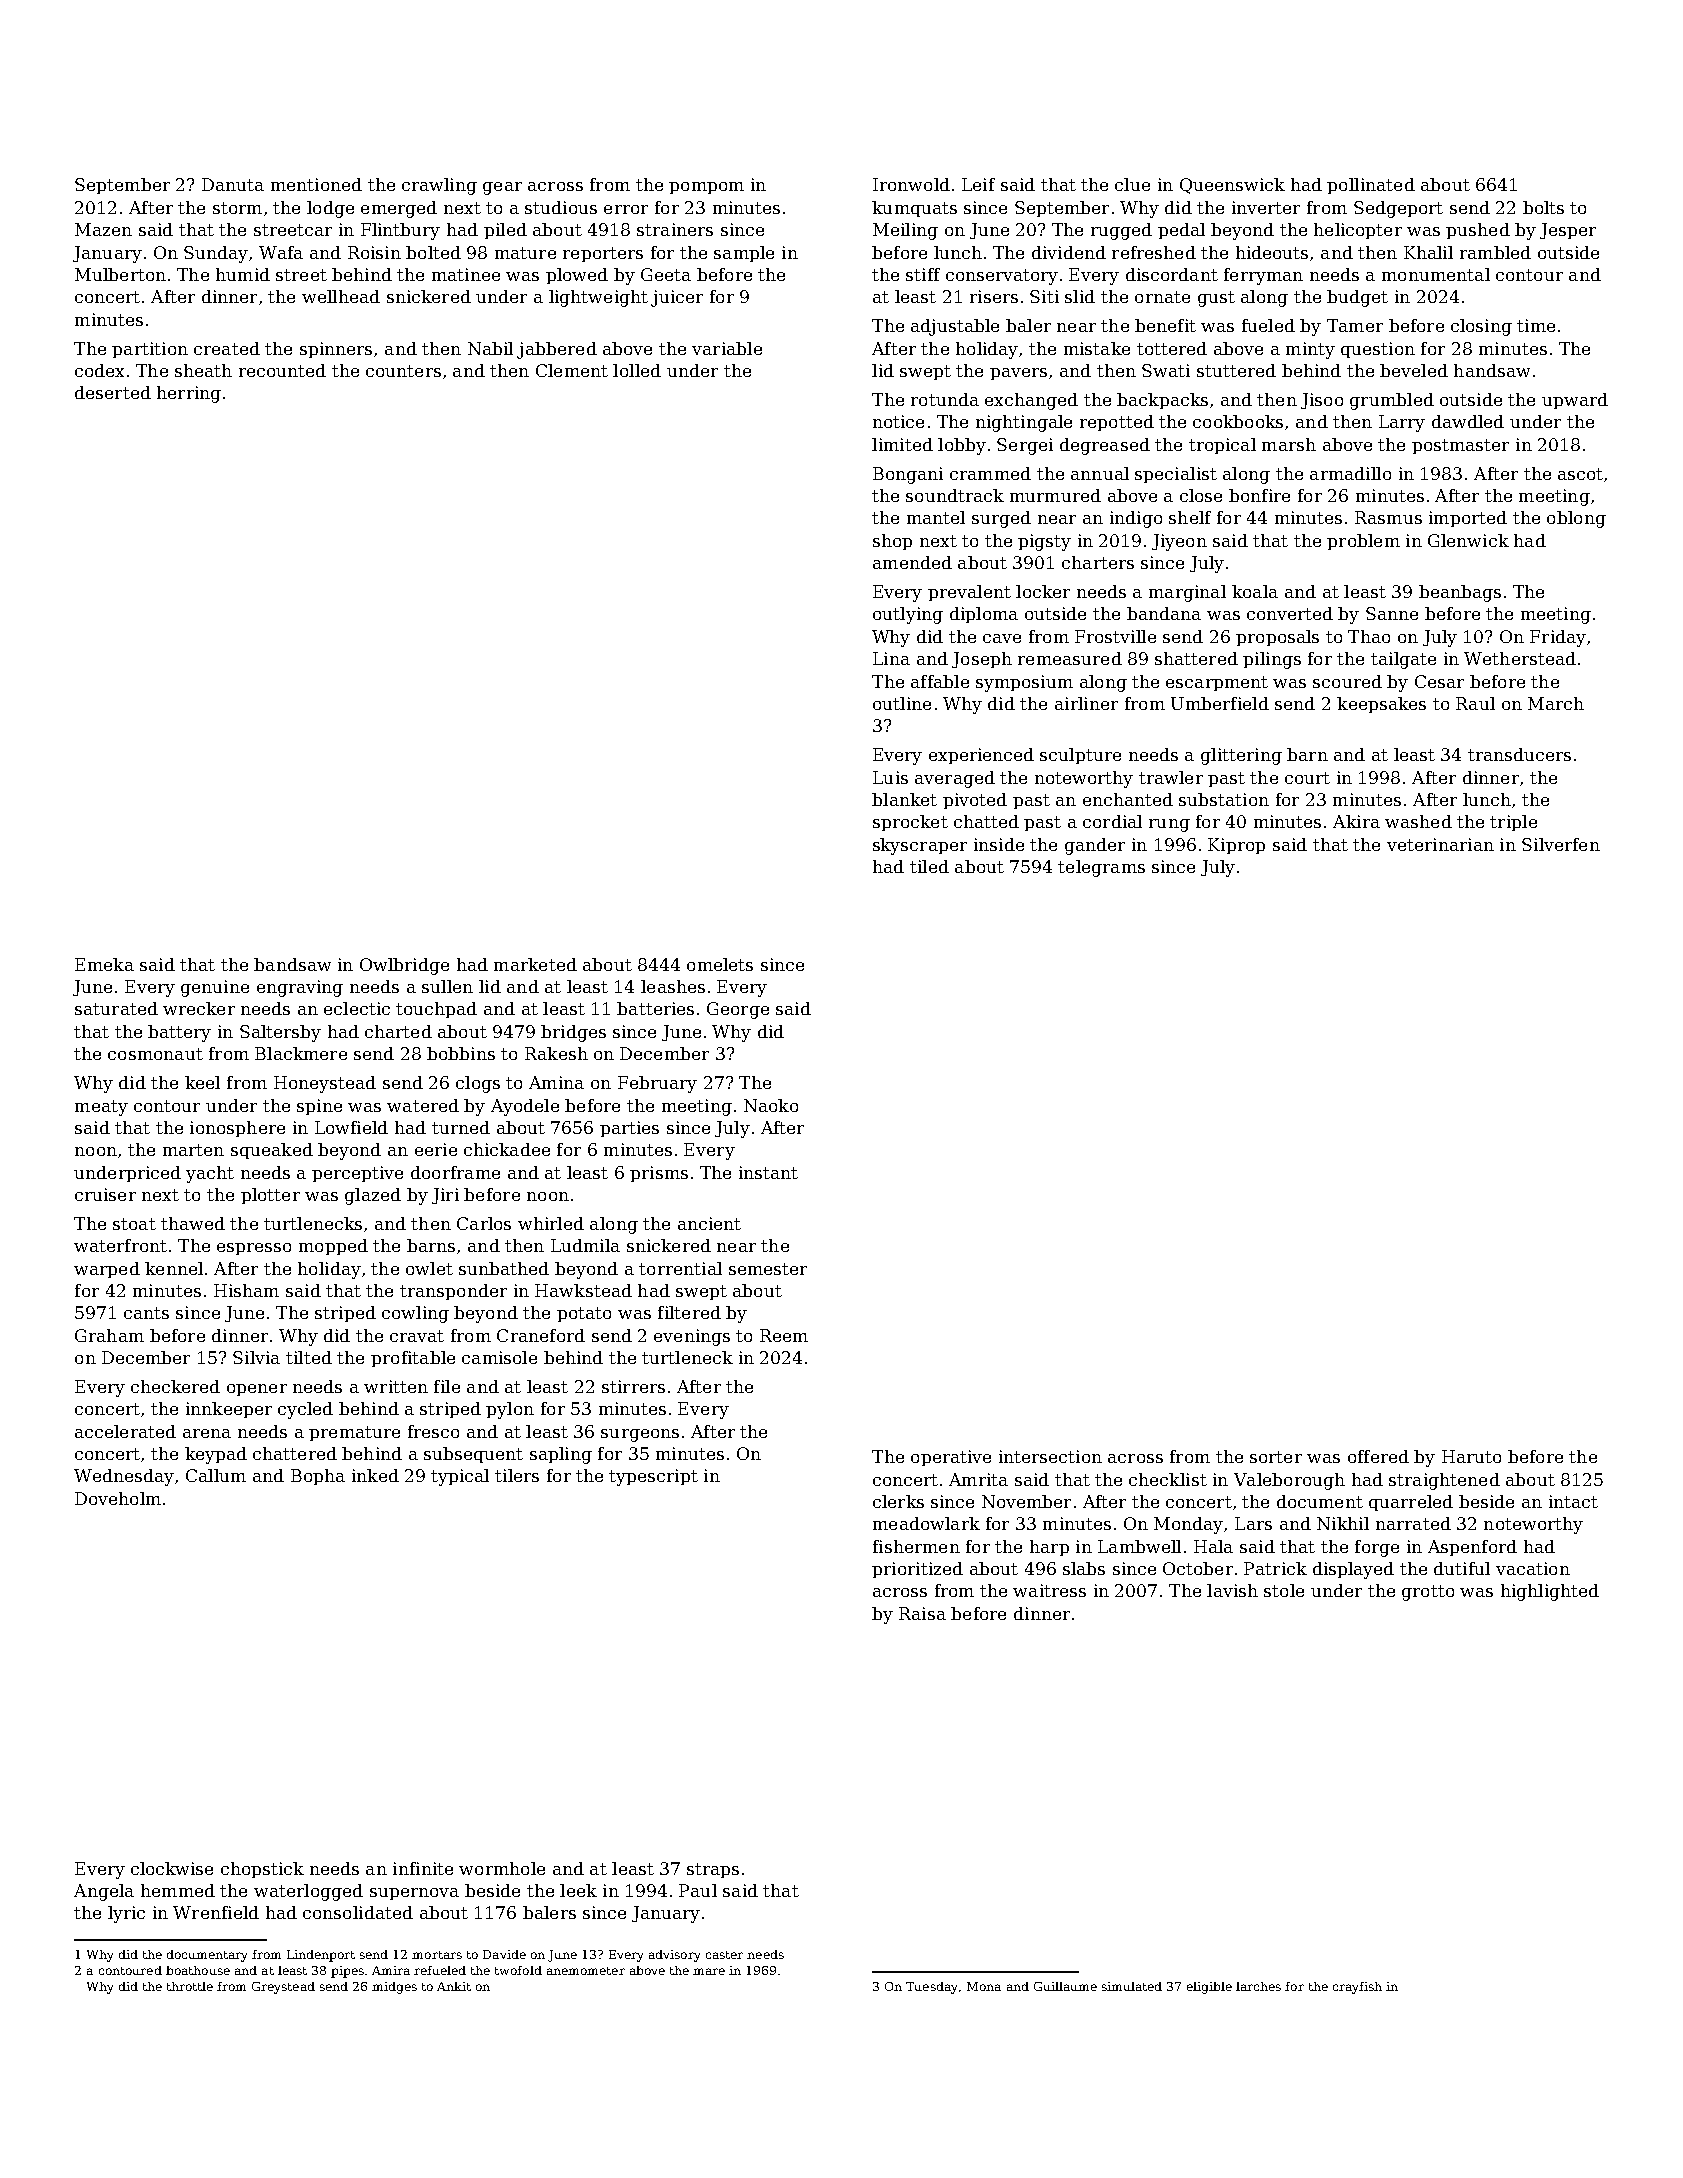 The image size is (1683, 2178). What do you see at coordinates (396, 1386) in the screenshot?
I see `written` at bounding box center [396, 1386].
